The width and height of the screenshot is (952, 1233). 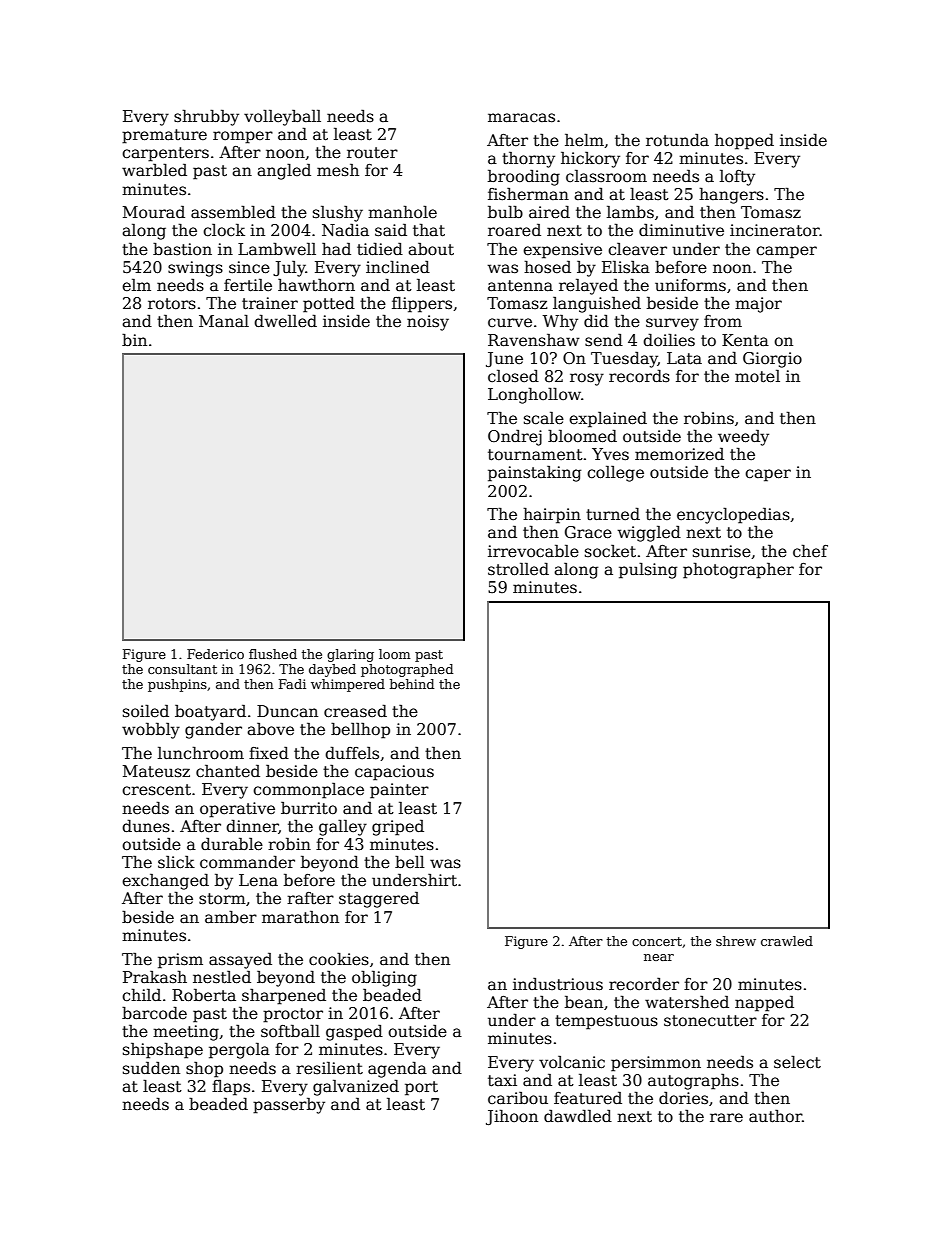 I want to click on crawled, so click(x=787, y=941).
